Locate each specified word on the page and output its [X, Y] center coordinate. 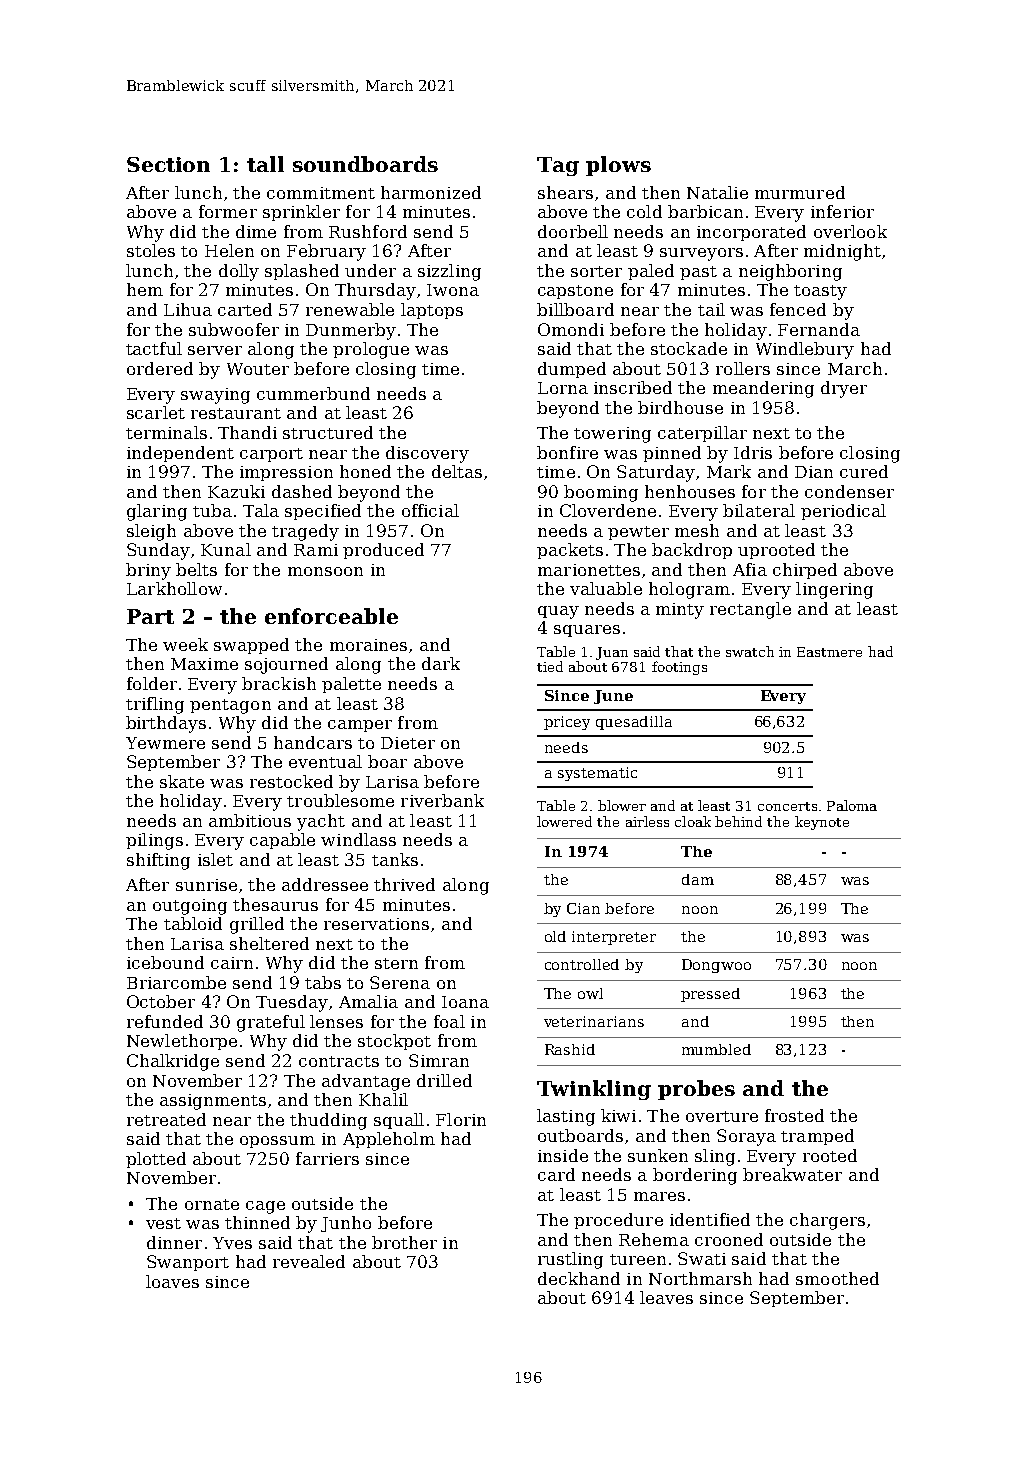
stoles [151, 250]
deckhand [579, 1278]
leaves [666, 1297]
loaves [172, 1281]
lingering [834, 590]
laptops [432, 311]
